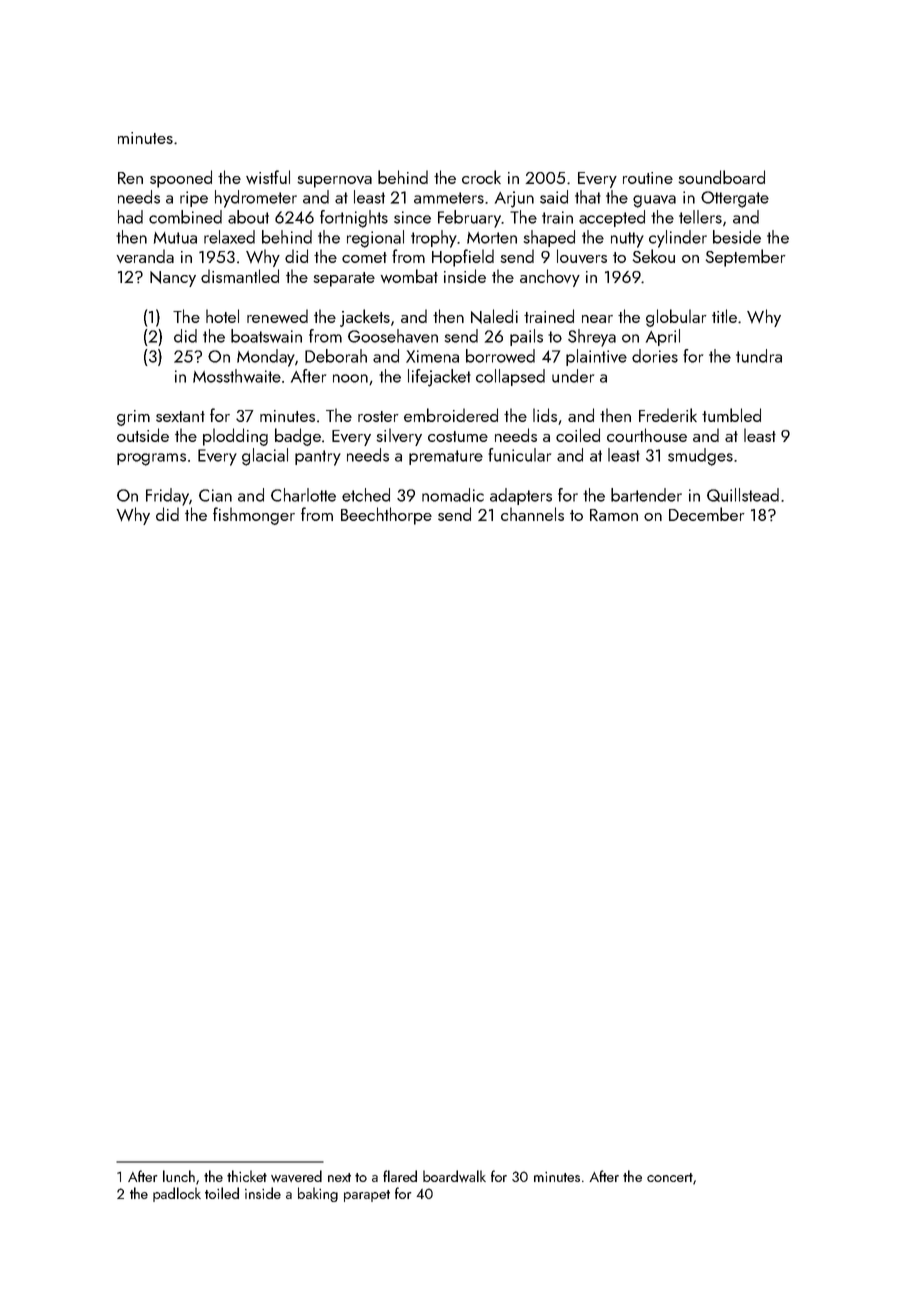 This image has height=1316, width=908. I want to click on routine, so click(648, 178).
